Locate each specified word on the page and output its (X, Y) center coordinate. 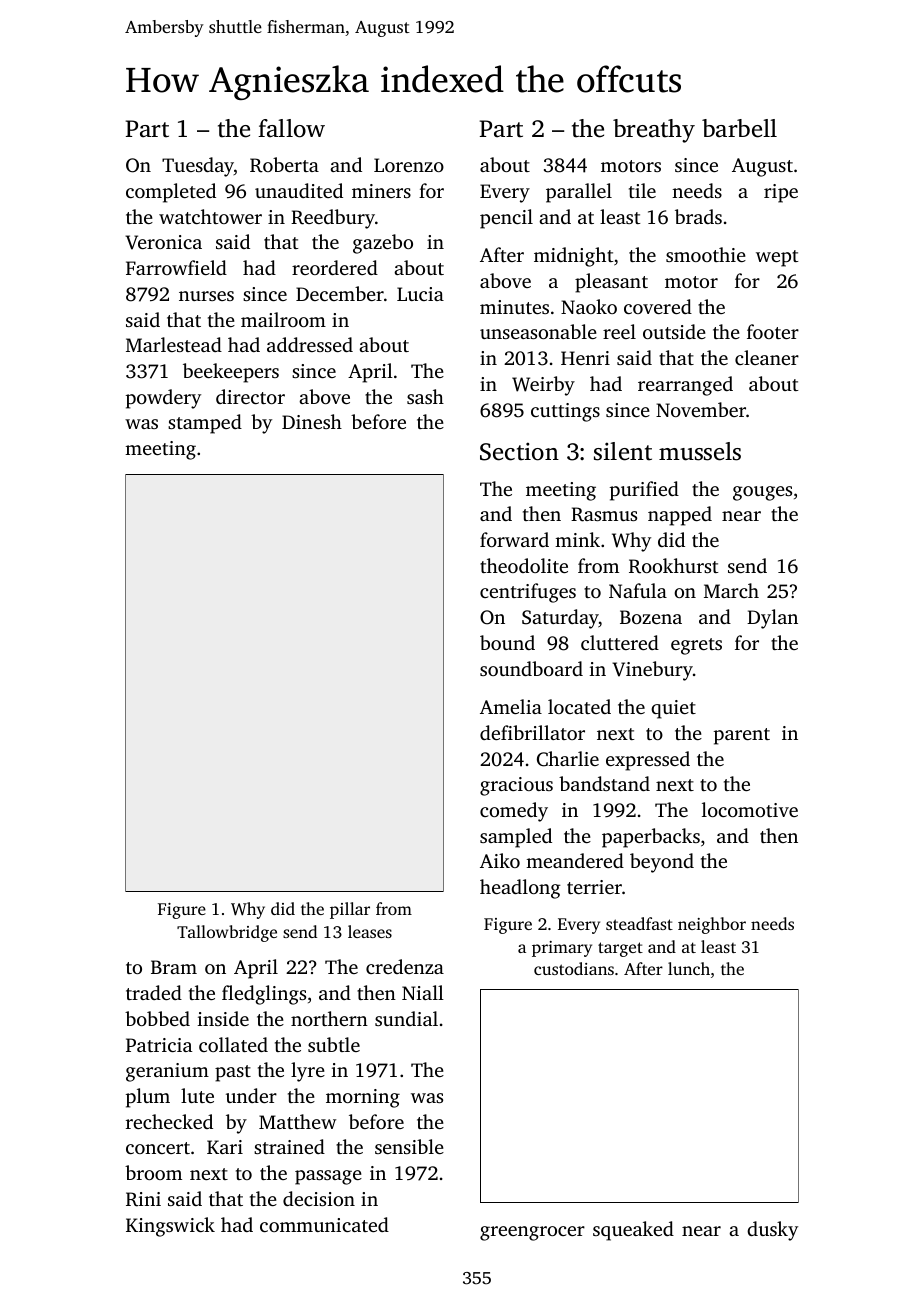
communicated (324, 1224)
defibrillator (532, 732)
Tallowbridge (227, 933)
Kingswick (170, 1227)
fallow (291, 128)
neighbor (712, 925)
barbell (739, 128)
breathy (654, 131)
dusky (772, 1231)
